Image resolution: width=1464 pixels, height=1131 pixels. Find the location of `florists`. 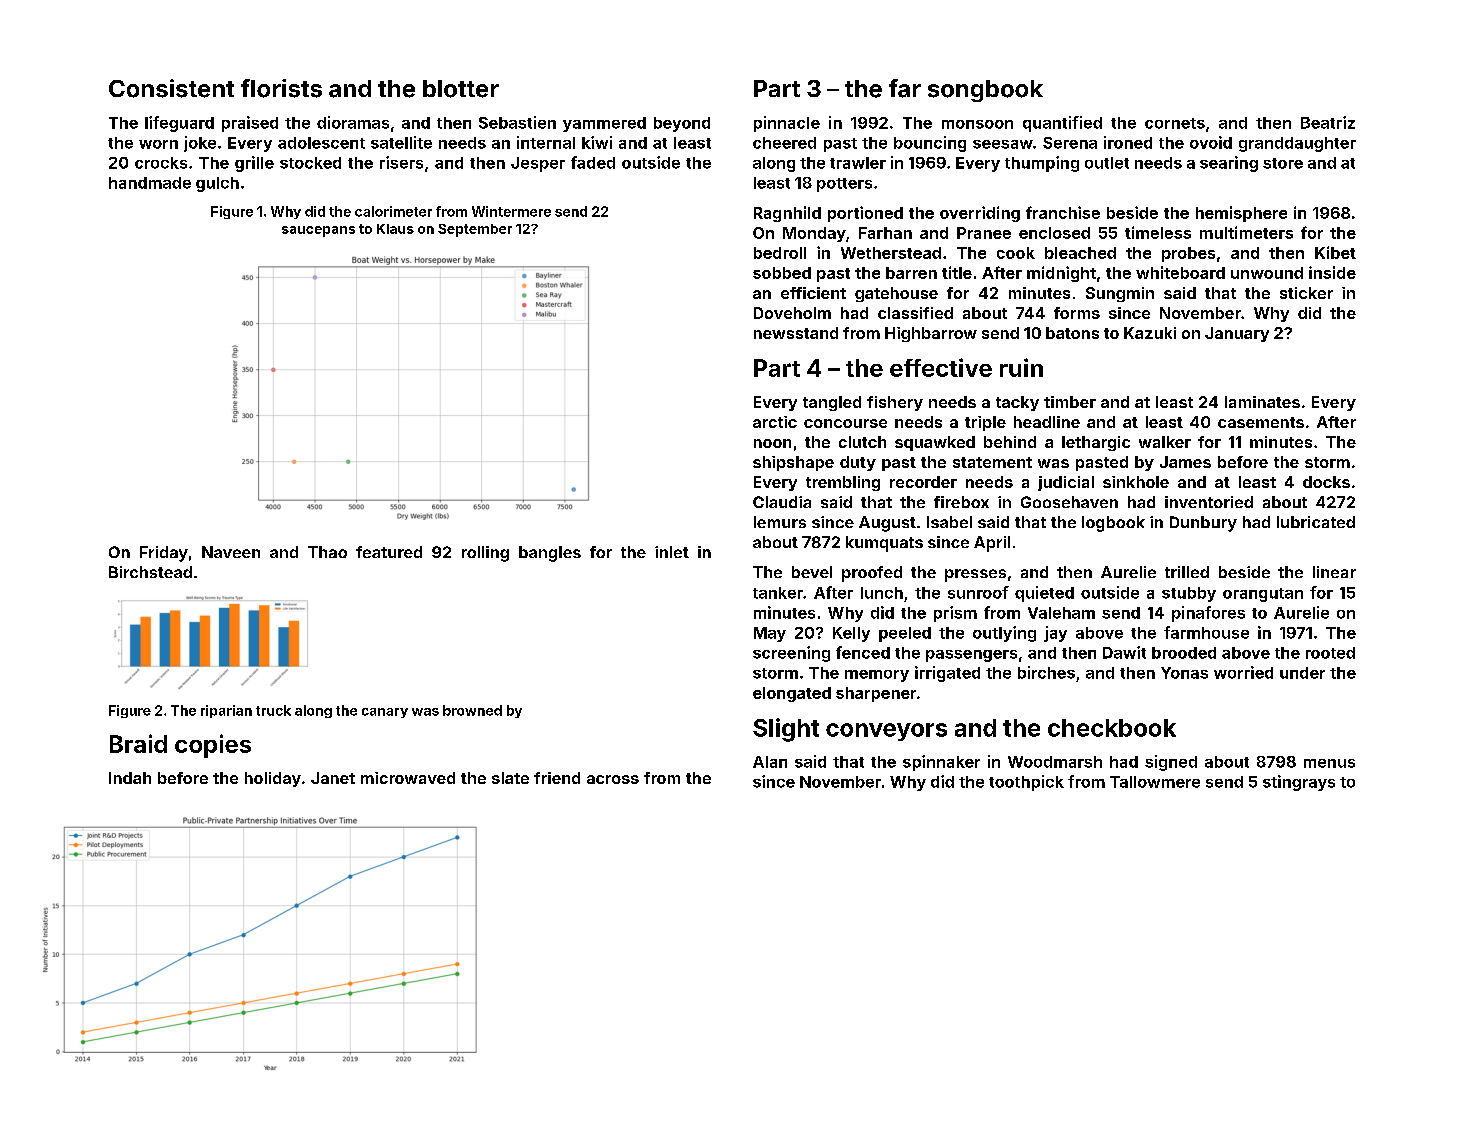

florists is located at coordinates (281, 88).
